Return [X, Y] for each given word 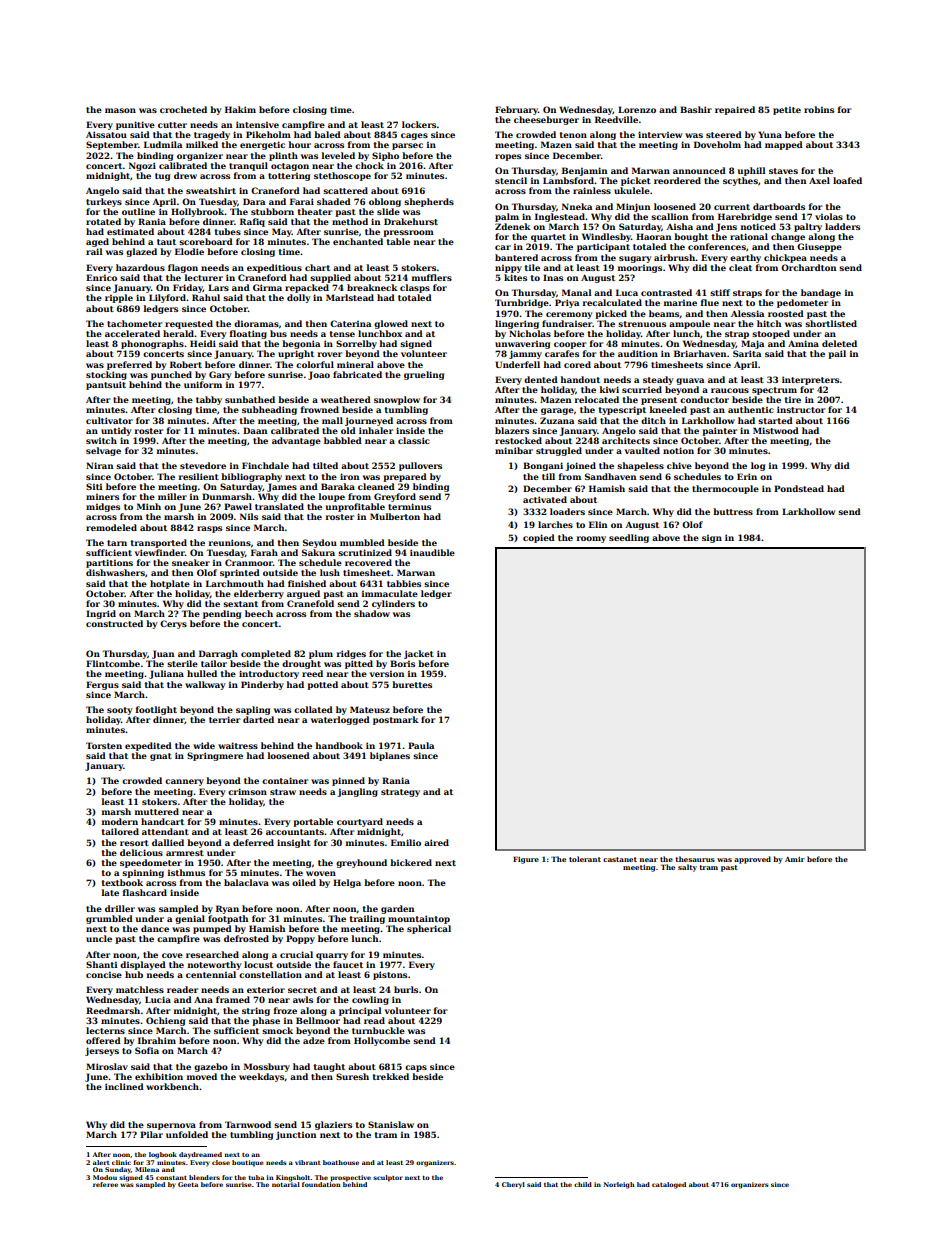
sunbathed [250, 399]
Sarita [747, 353]
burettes [412, 684]
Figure [526, 860]
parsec [407, 146]
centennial [211, 974]
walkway [205, 685]
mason [120, 110]
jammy [525, 354]
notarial [286, 1184]
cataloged [669, 1185]
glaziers [333, 1125]
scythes [740, 181]
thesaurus [695, 859]
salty [687, 868]
